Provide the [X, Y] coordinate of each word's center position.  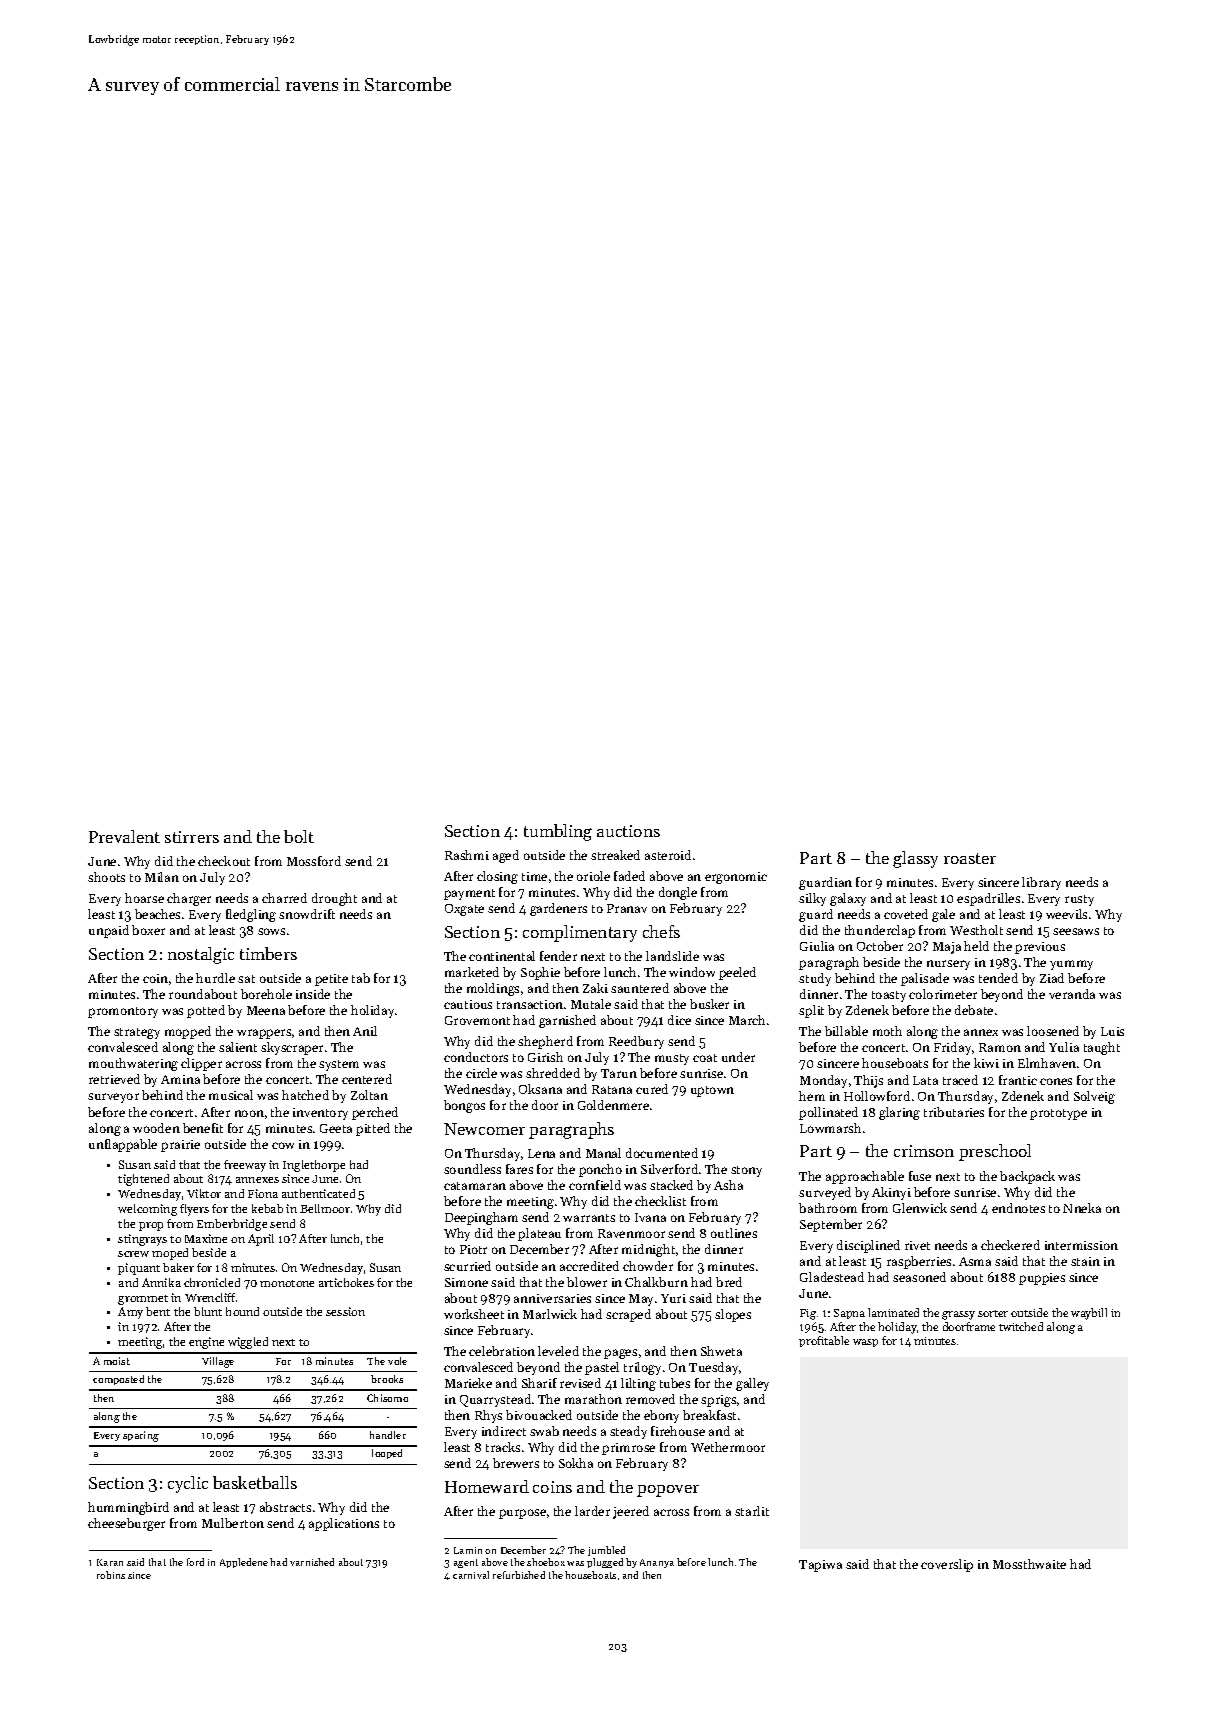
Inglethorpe [314, 1166]
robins [111, 1575]
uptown [712, 1091]
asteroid [668, 855]
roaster [970, 858]
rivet [917, 1245]
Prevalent [124, 836]
